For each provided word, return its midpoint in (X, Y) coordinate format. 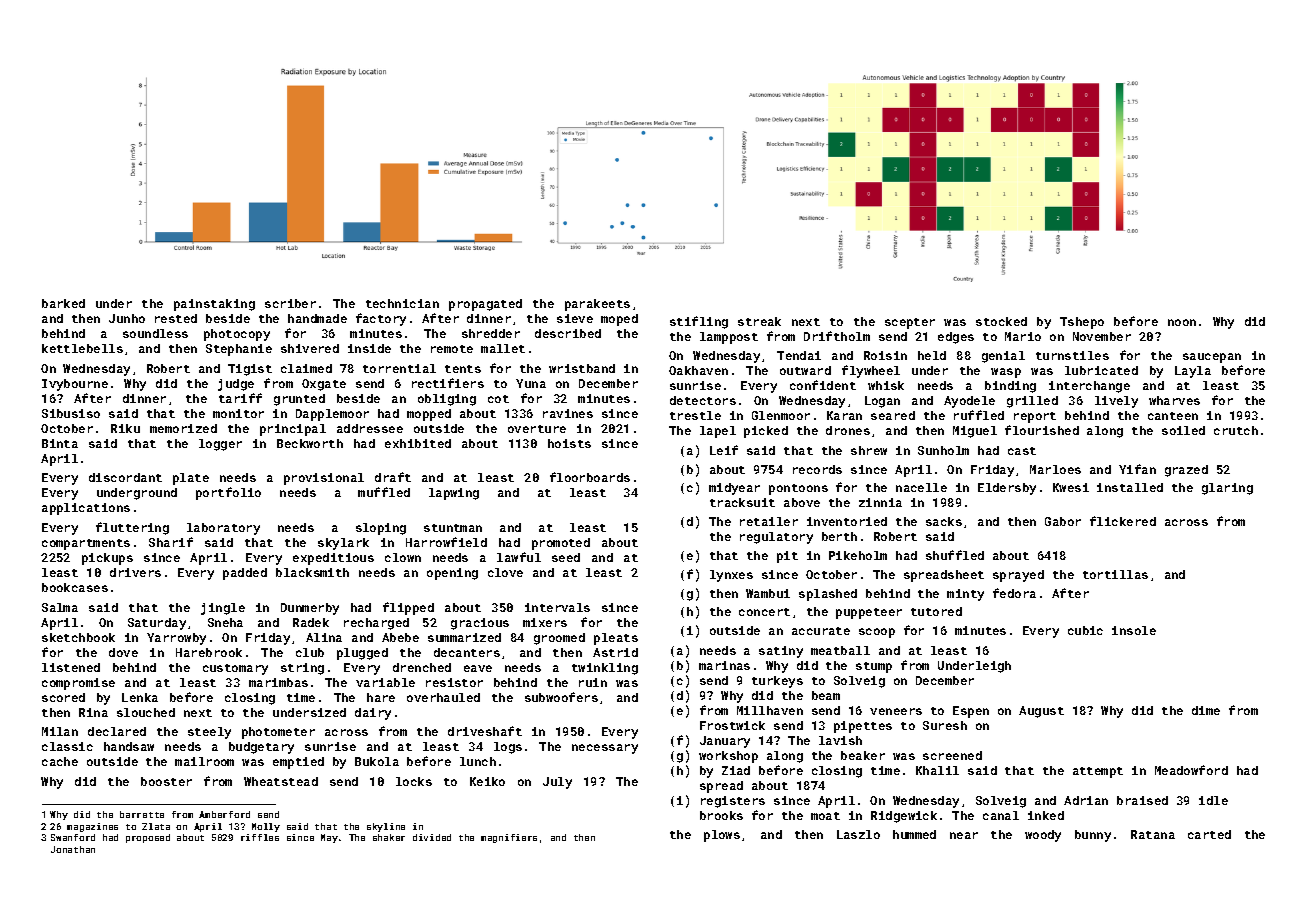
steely (209, 733)
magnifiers (509, 838)
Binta (60, 443)
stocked (1001, 321)
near (964, 835)
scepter (910, 323)
